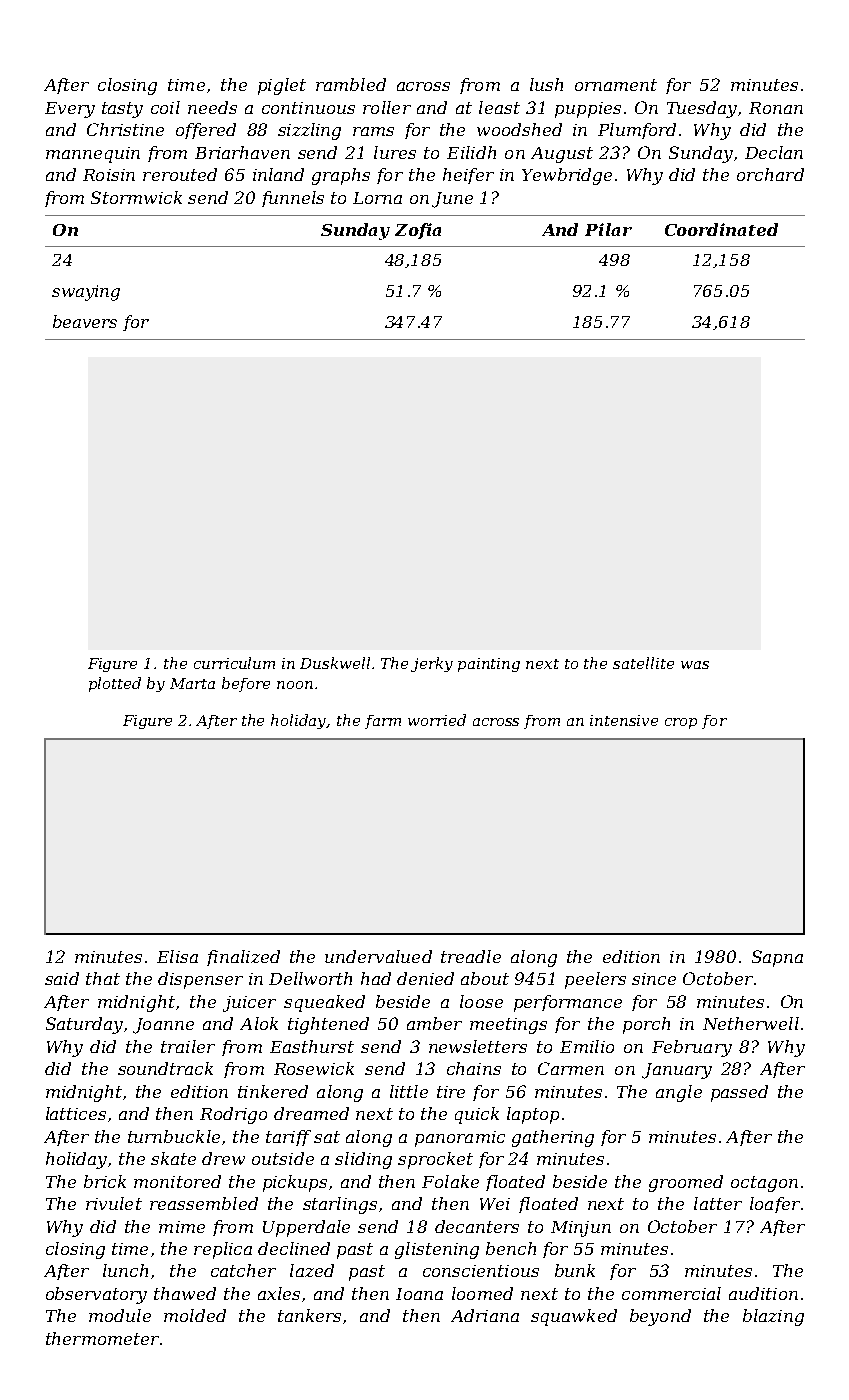  I want to click on rambled, so click(351, 84).
